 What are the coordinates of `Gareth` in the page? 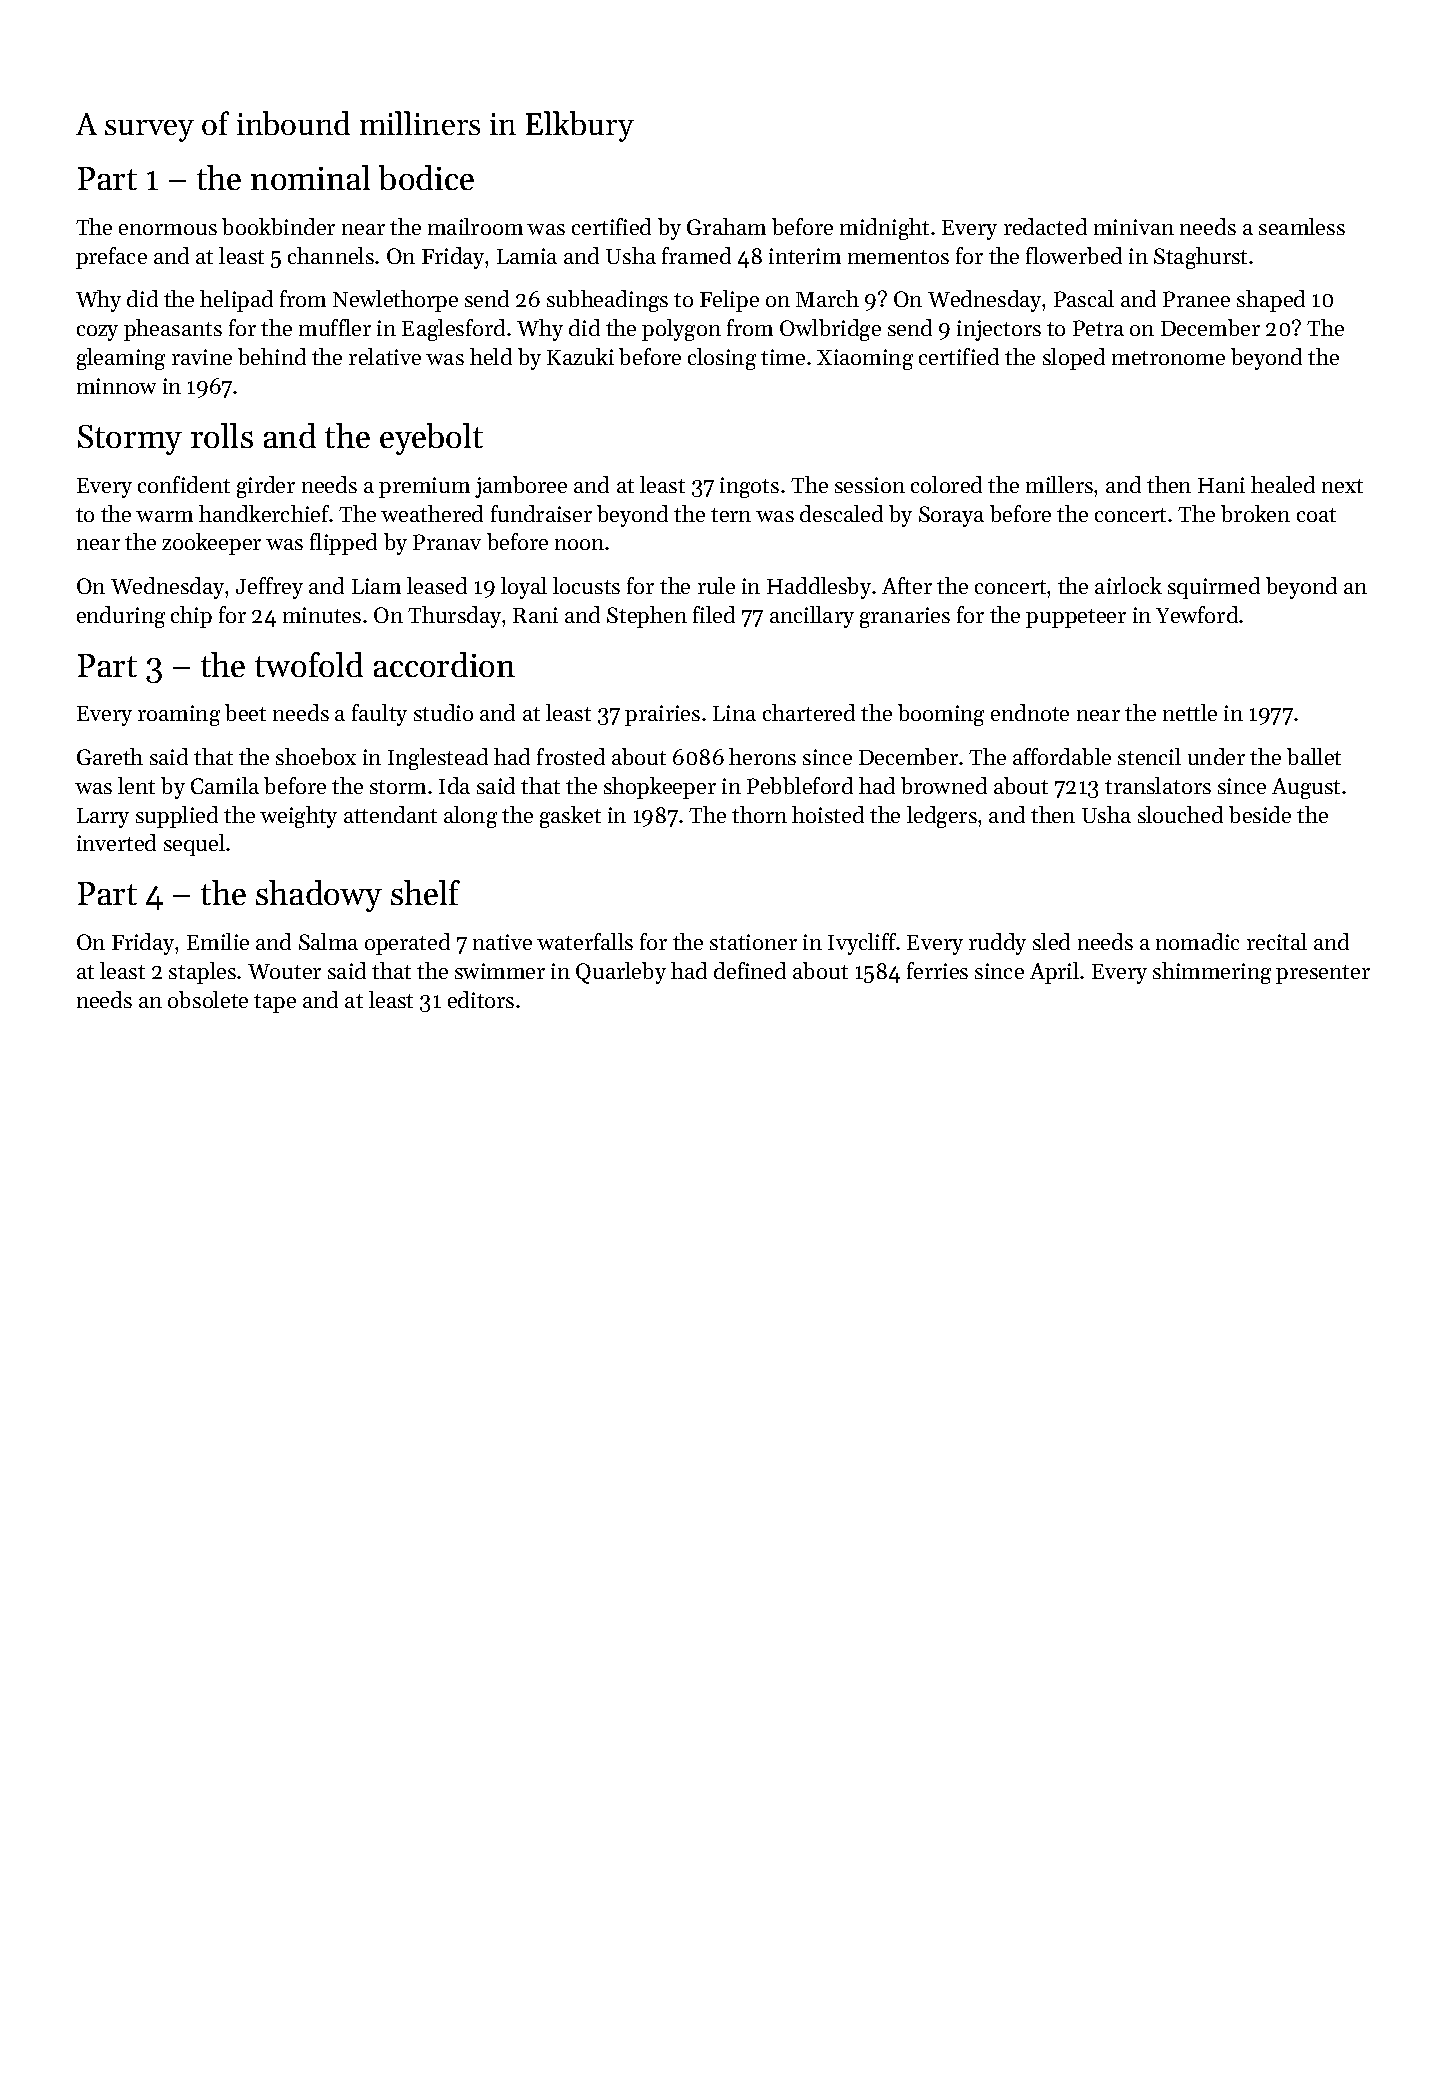 It's located at (110, 756).
